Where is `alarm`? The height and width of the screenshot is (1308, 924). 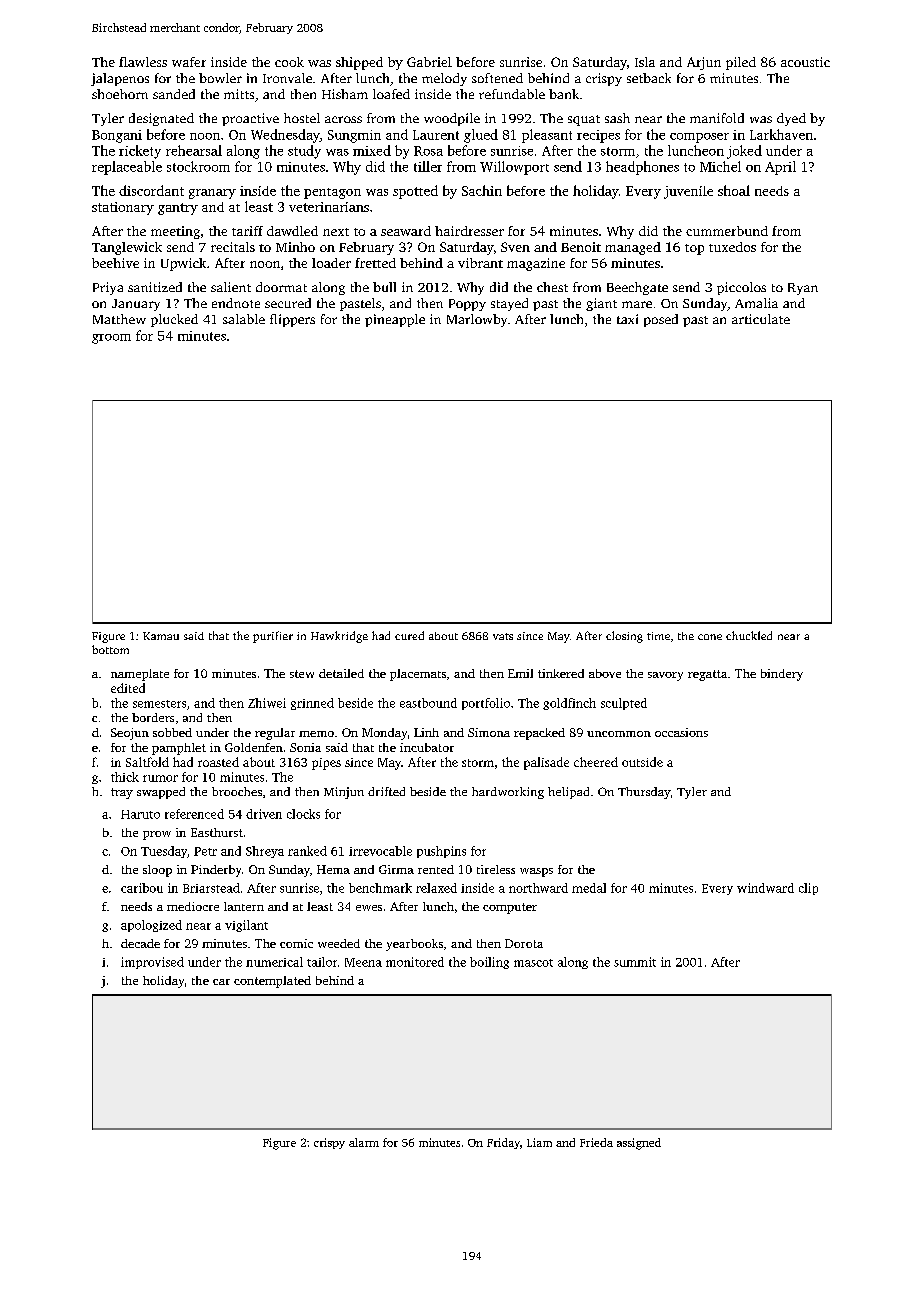 alarm is located at coordinates (364, 1142).
